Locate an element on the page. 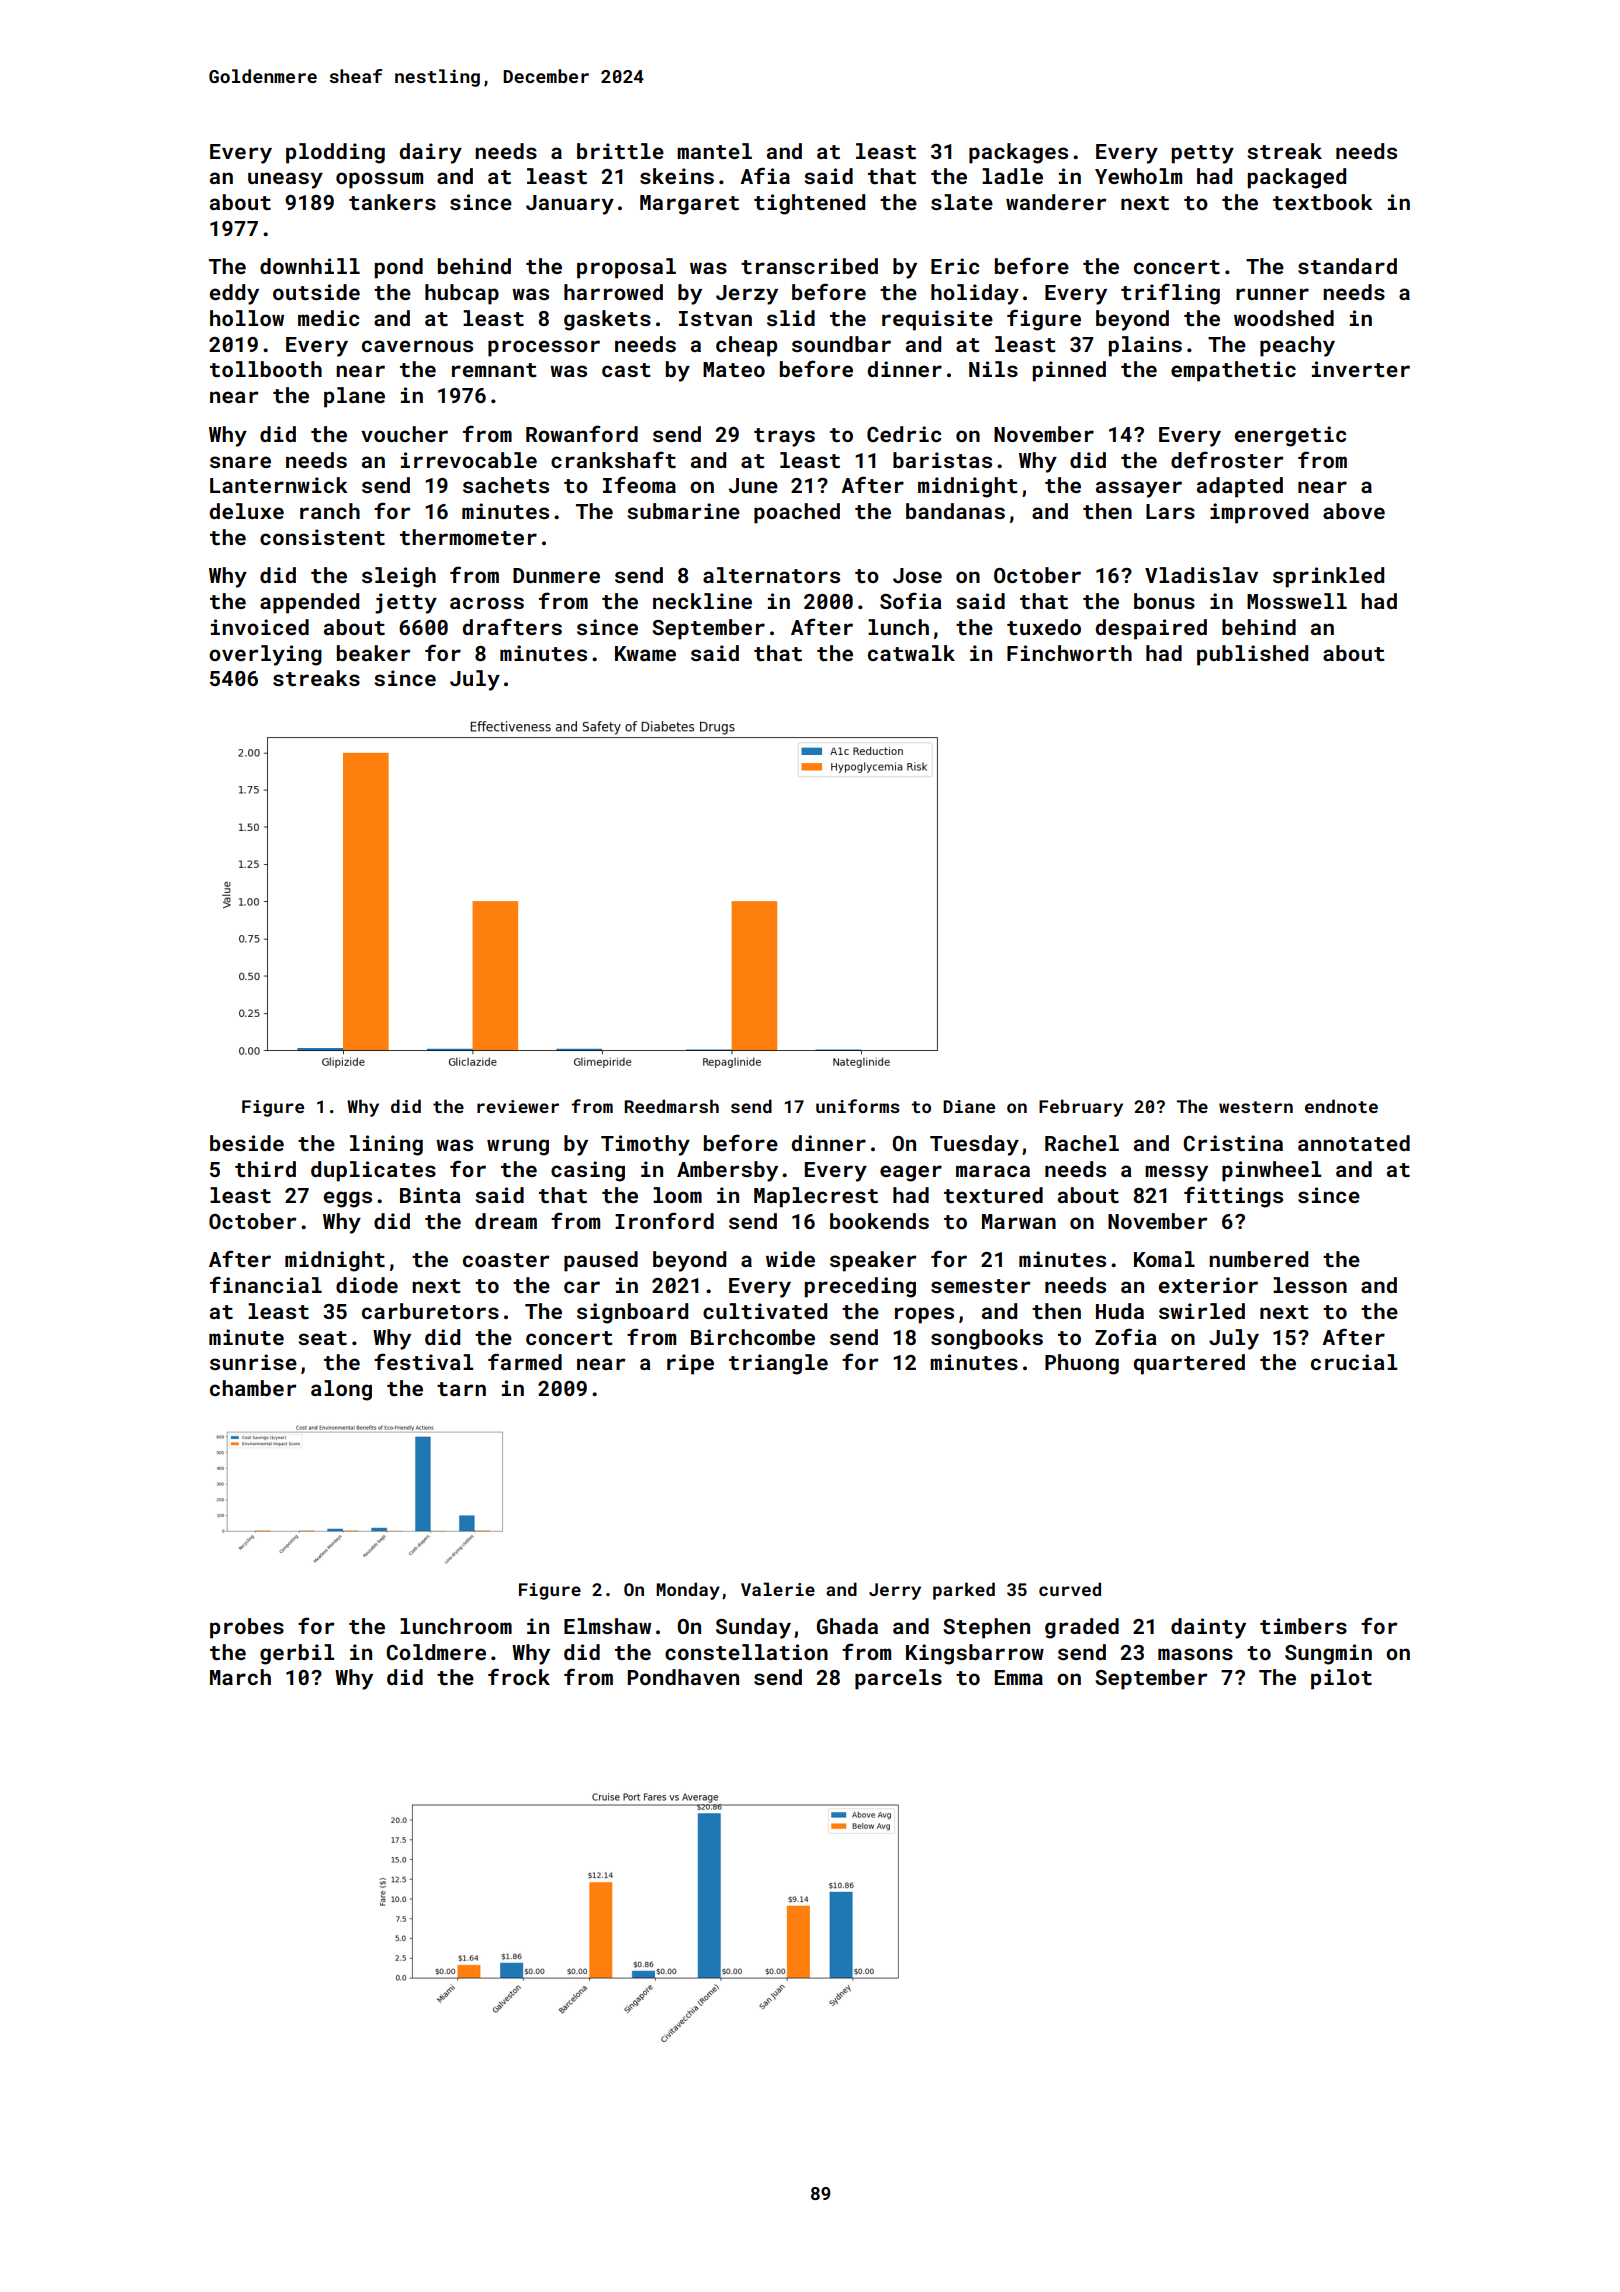 This document has width=1620, height=2292. Sofia is located at coordinates (911, 600).
